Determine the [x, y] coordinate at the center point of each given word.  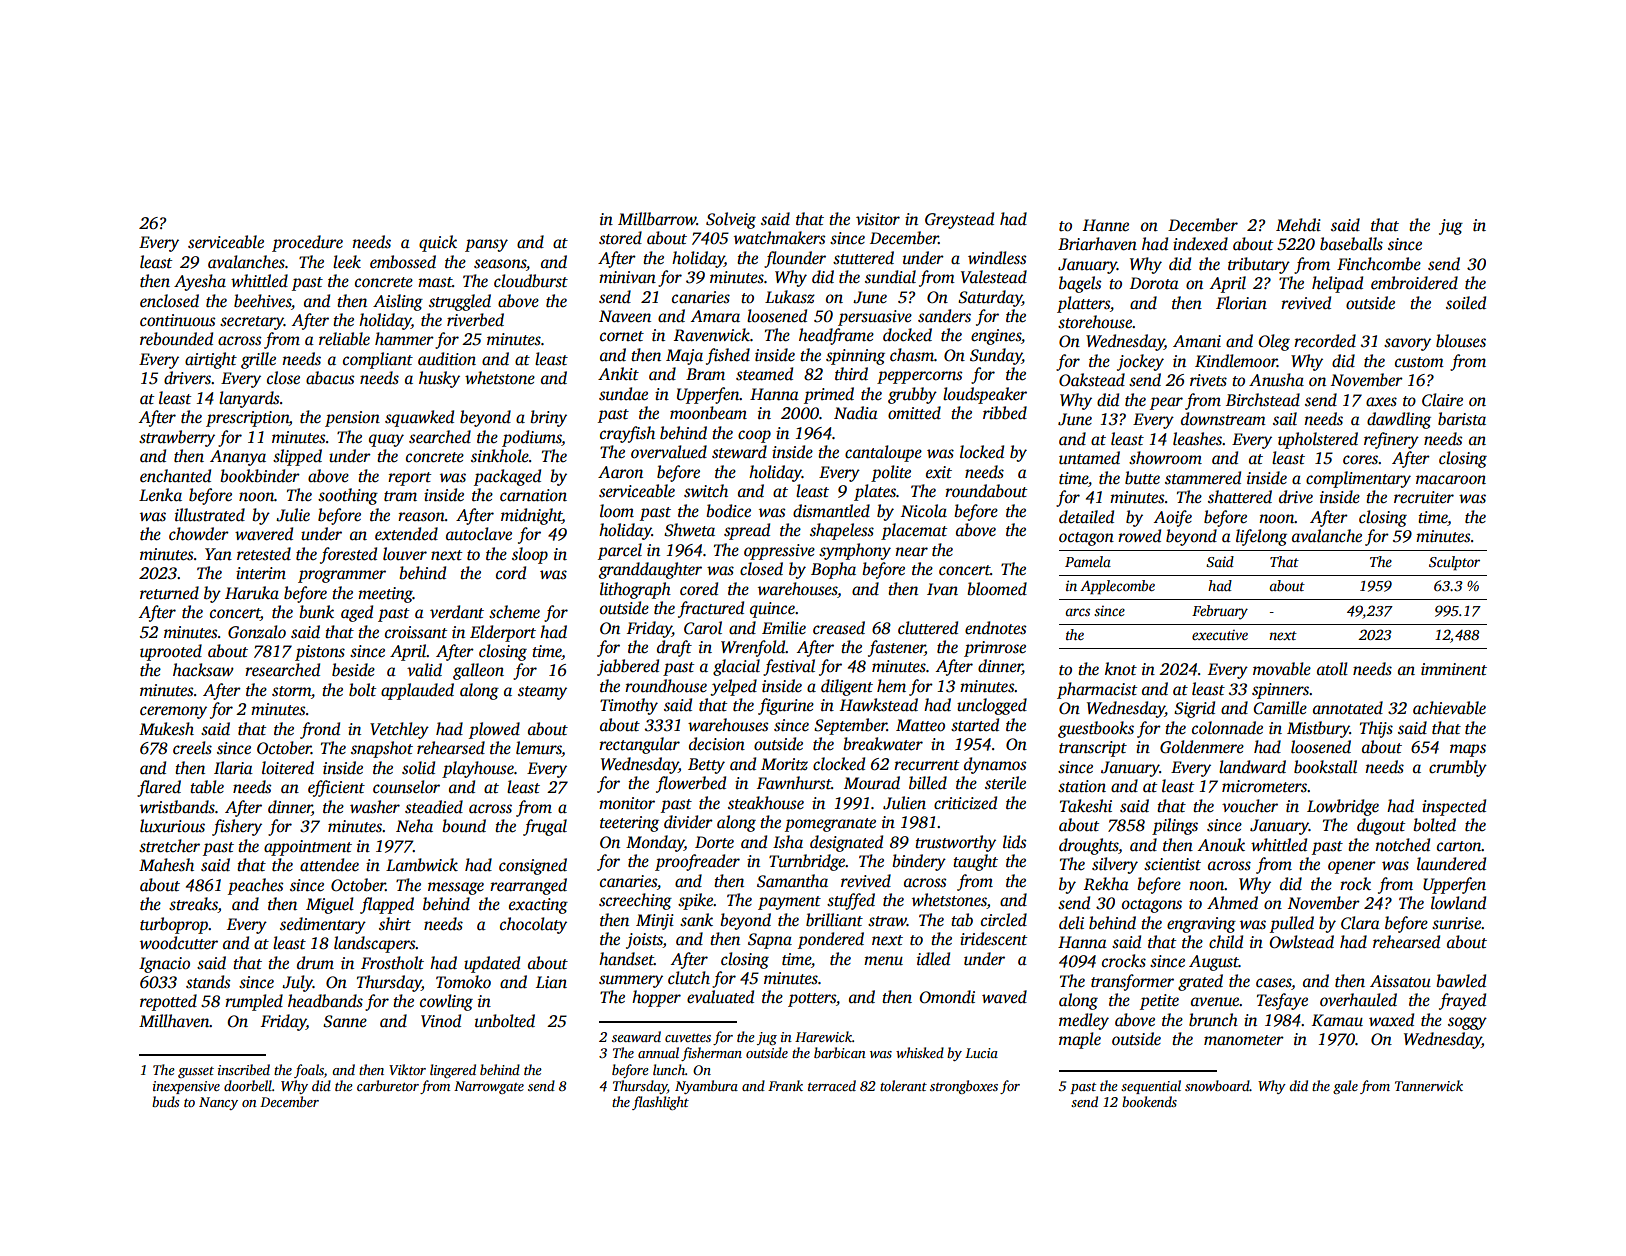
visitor [878, 219]
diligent [847, 687]
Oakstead [1092, 380]
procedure [307, 243]
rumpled [254, 1002]
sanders [944, 316]
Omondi [947, 997]
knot [1121, 669]
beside [353, 670]
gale [1345, 1087]
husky [439, 379]
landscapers [375, 944]
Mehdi [1298, 224]
